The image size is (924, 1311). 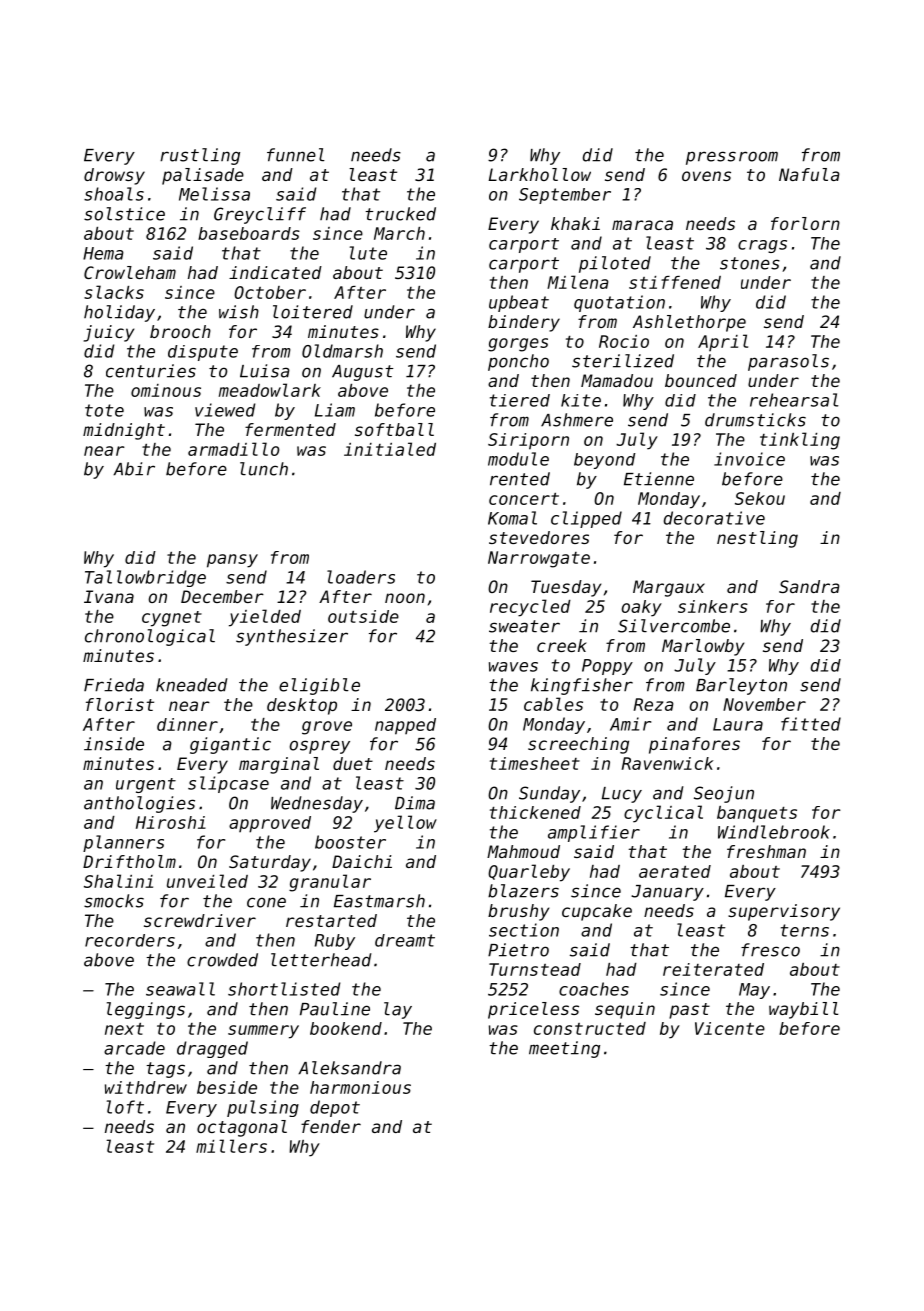 I want to click on Vicente, so click(x=730, y=1028).
